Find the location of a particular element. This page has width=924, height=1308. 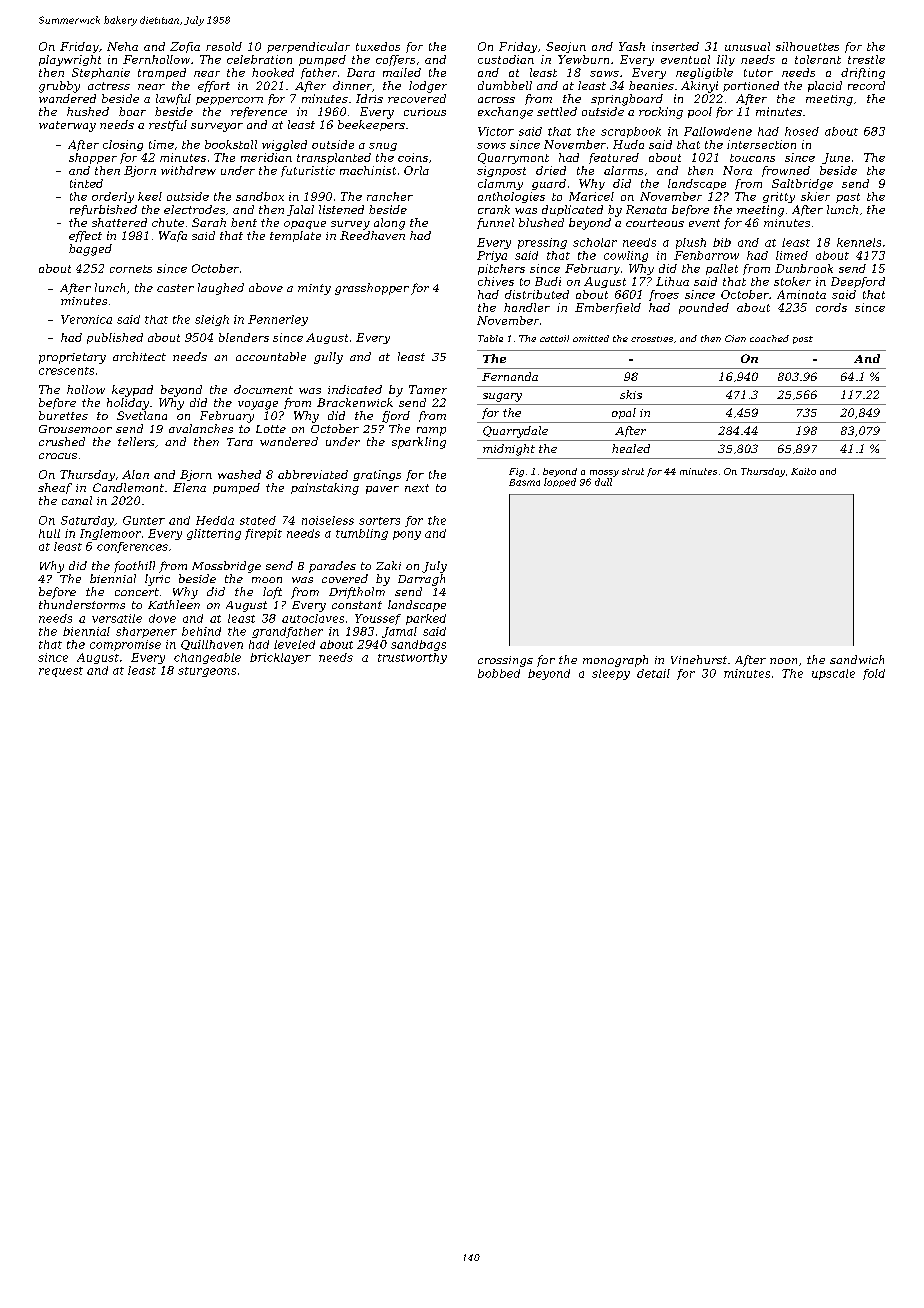

silhouettes is located at coordinates (807, 46).
